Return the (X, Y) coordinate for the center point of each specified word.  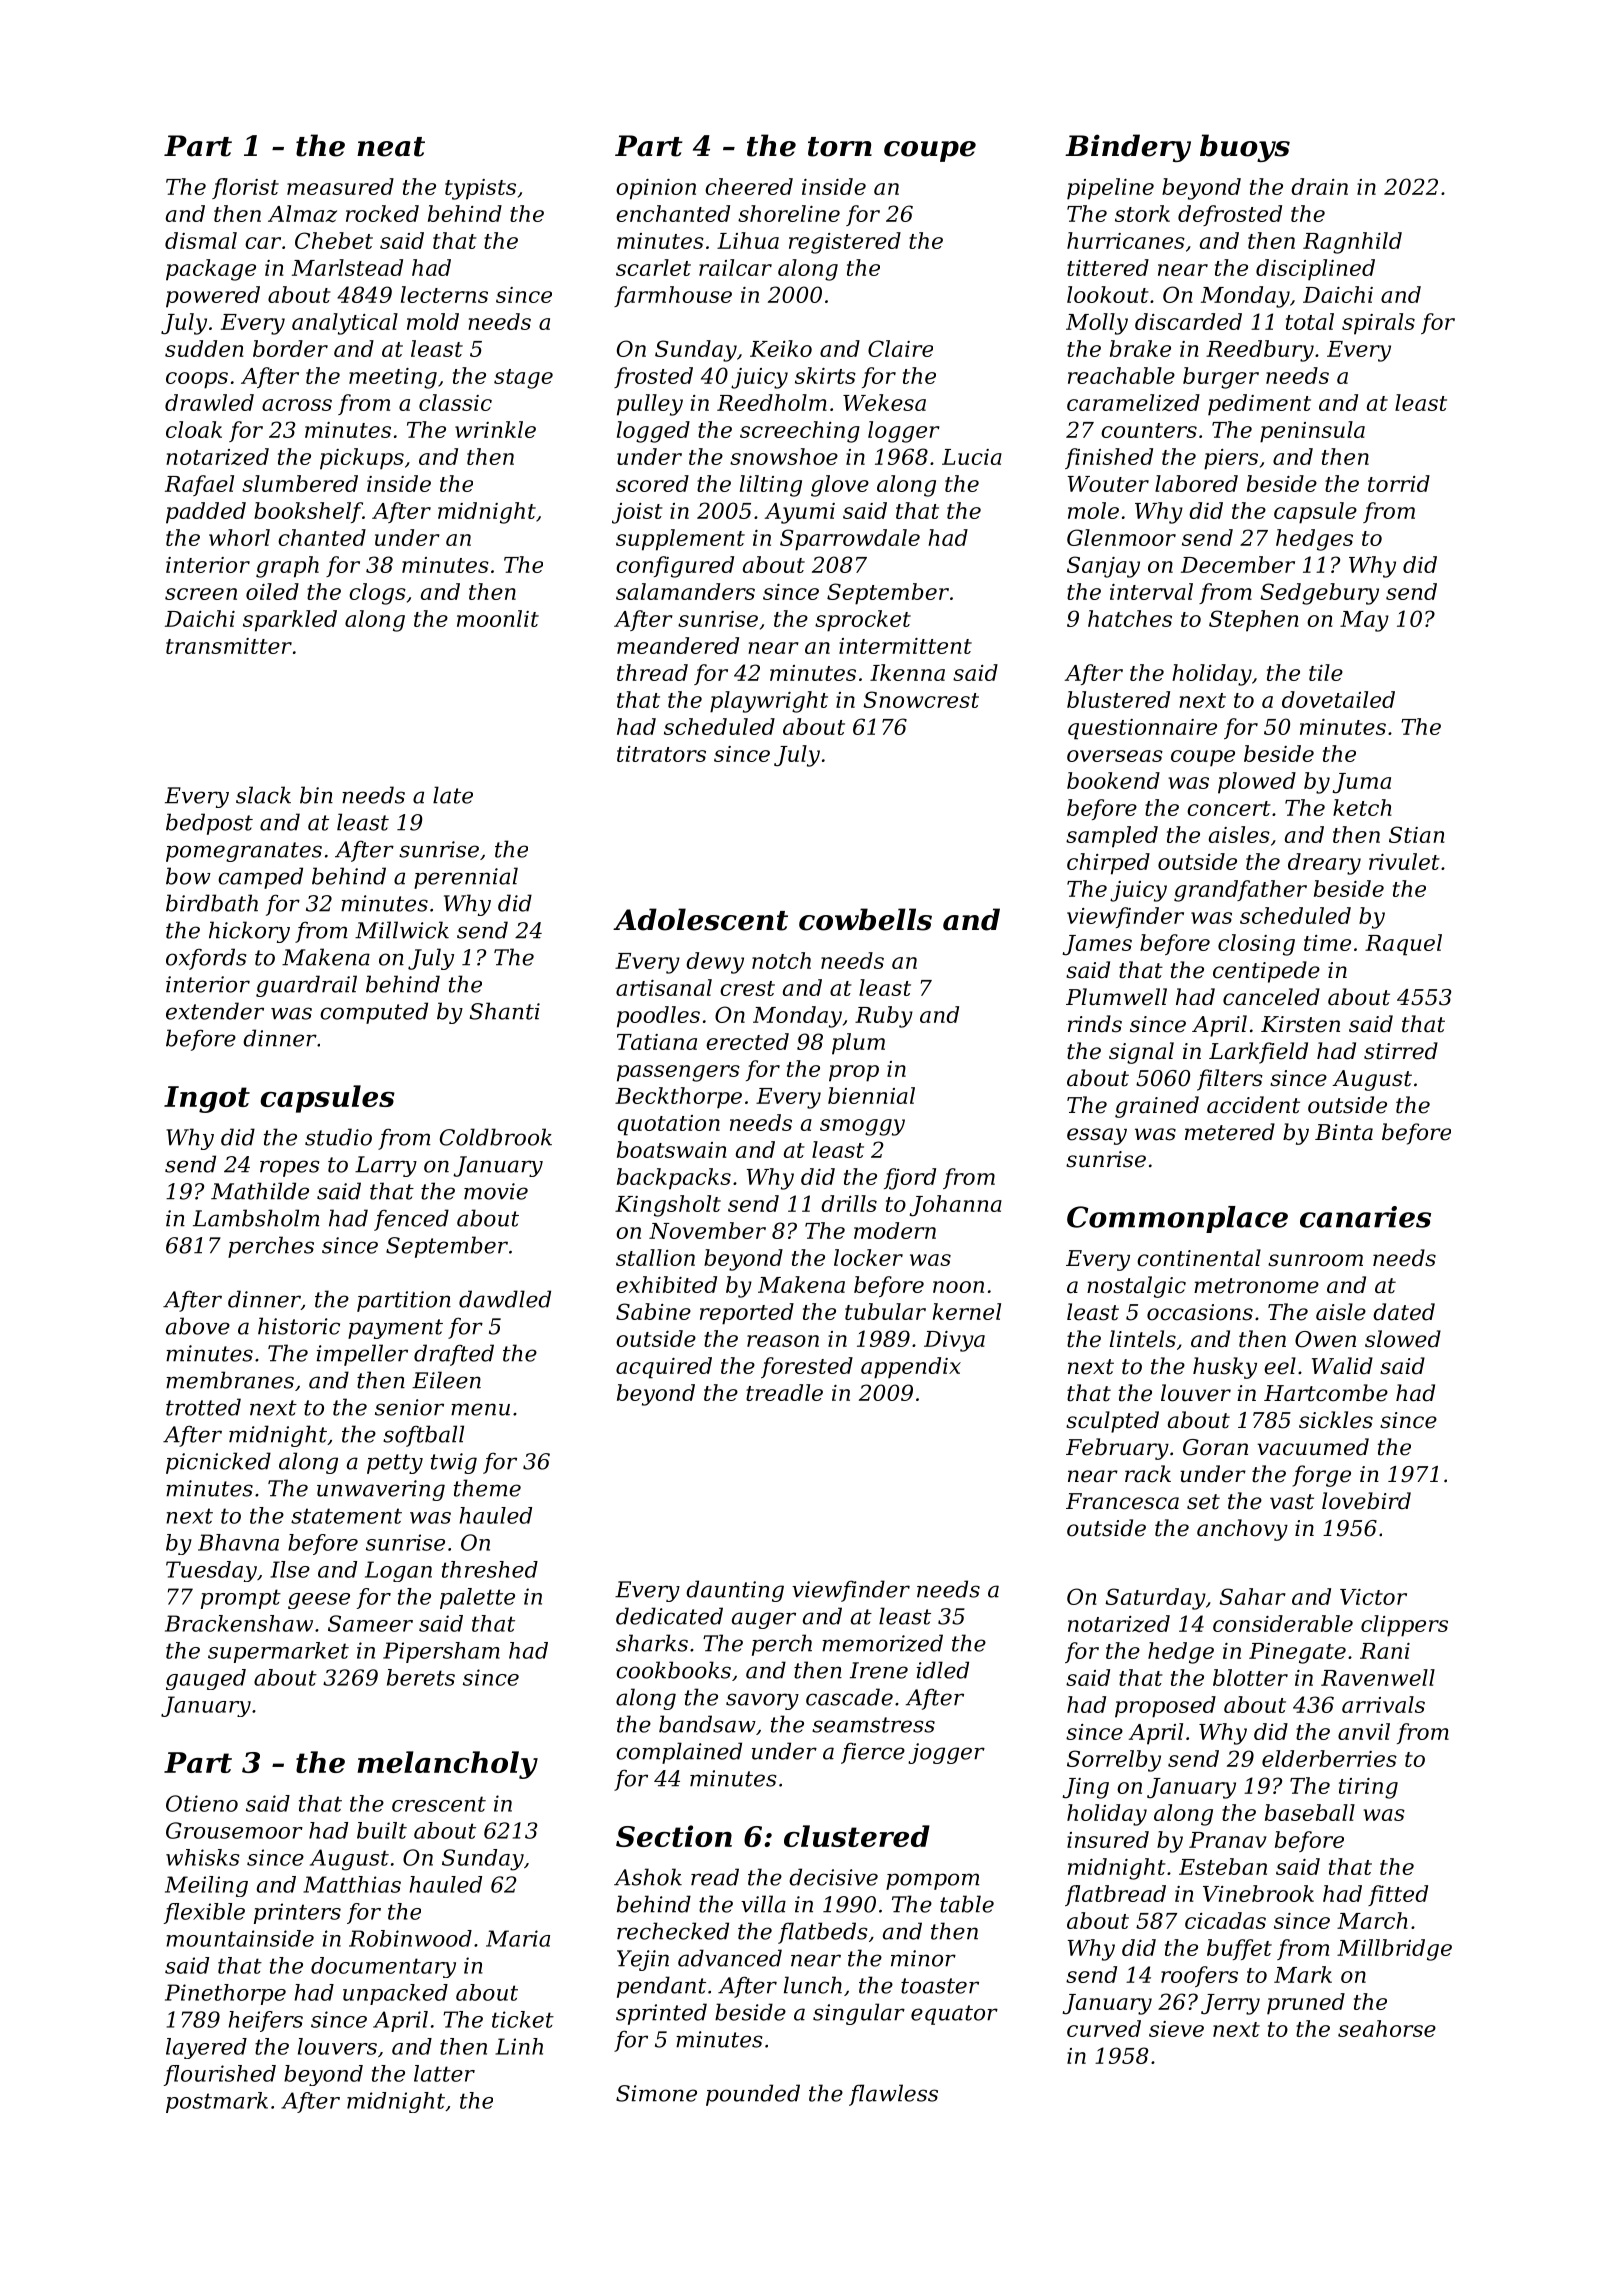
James (1097, 945)
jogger (946, 1753)
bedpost (209, 824)
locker (868, 1257)
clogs (377, 594)
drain (1319, 186)
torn (840, 147)
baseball (1310, 1812)
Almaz (302, 214)
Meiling (206, 1886)
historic (299, 1326)
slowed (1403, 1339)
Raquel (1403, 945)
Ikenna (907, 672)
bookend (1113, 780)
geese (319, 1601)
